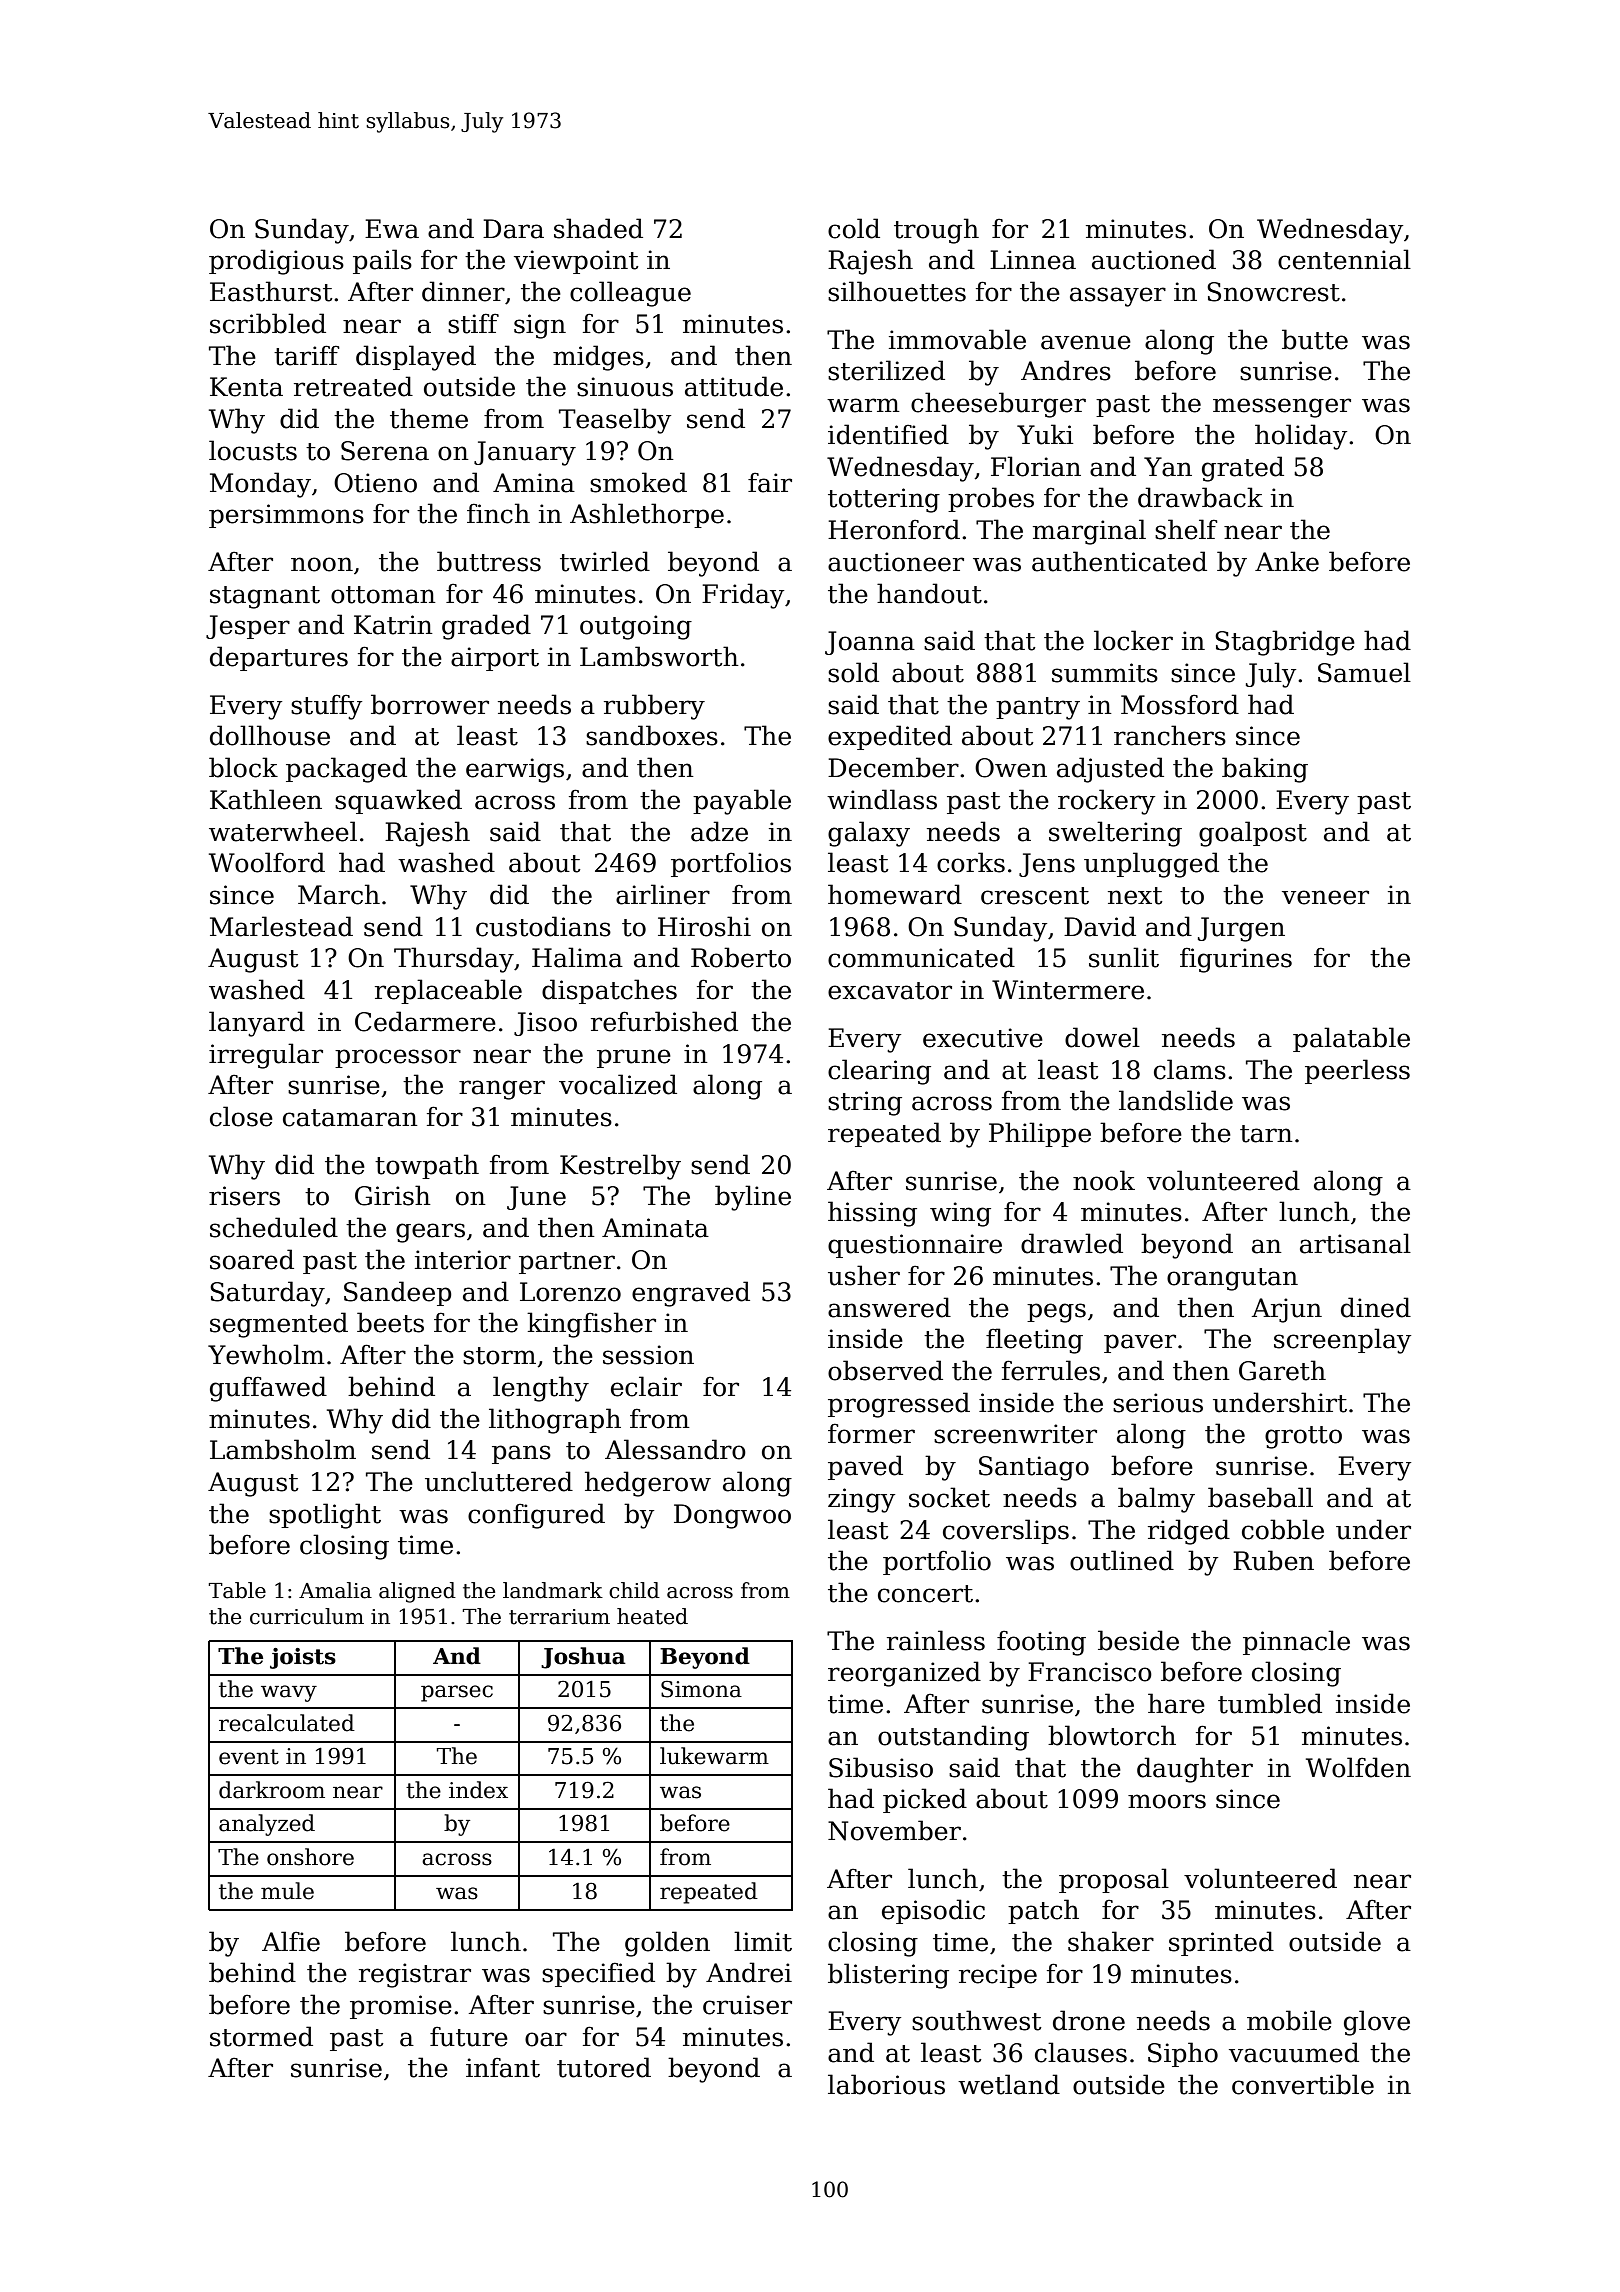 This image has height=2292, width=1620. Describe the element at coordinates (1168, 467) in the image. I see `Yan` at that location.
